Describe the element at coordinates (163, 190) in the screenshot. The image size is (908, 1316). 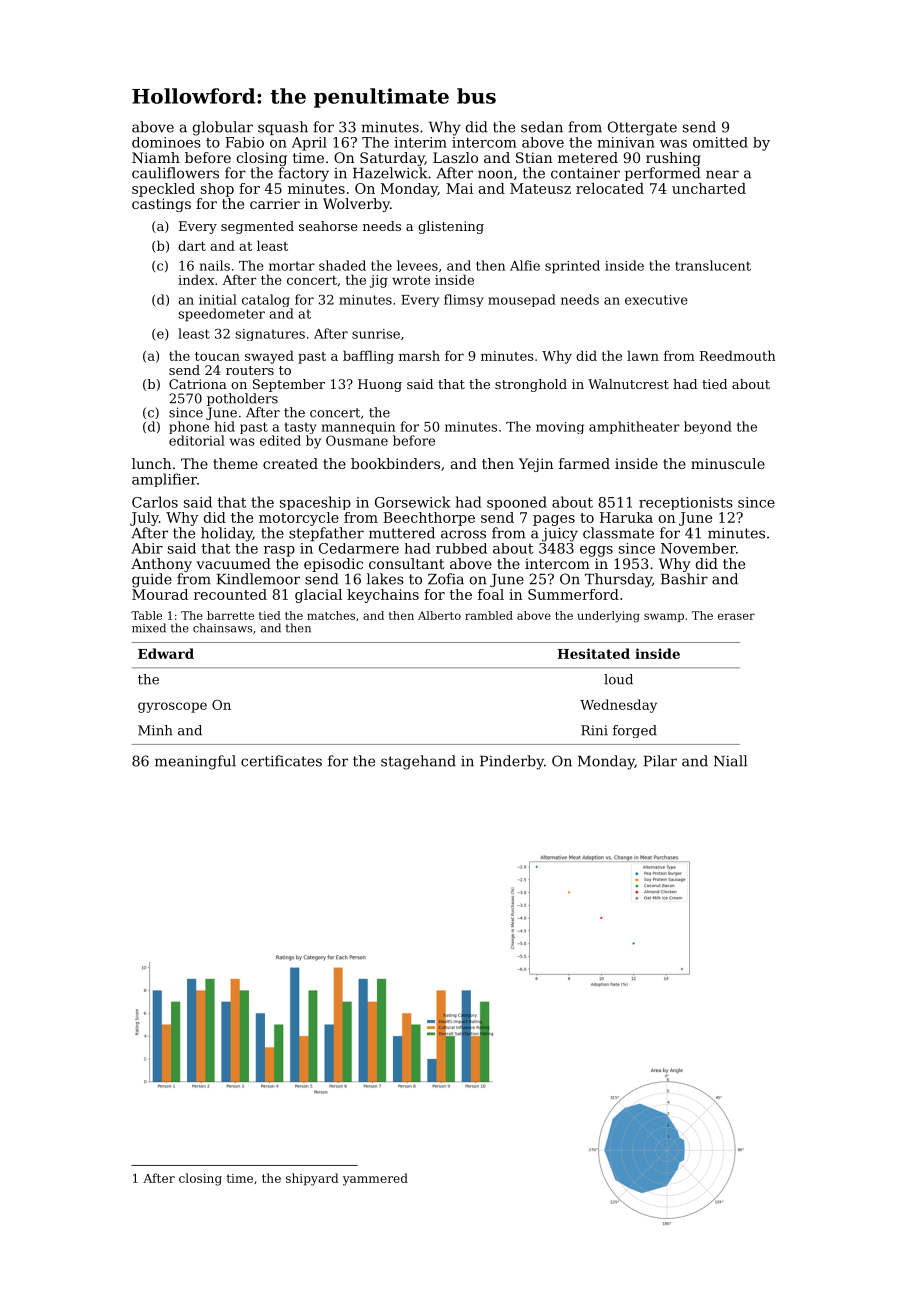
I see `speckled` at that location.
